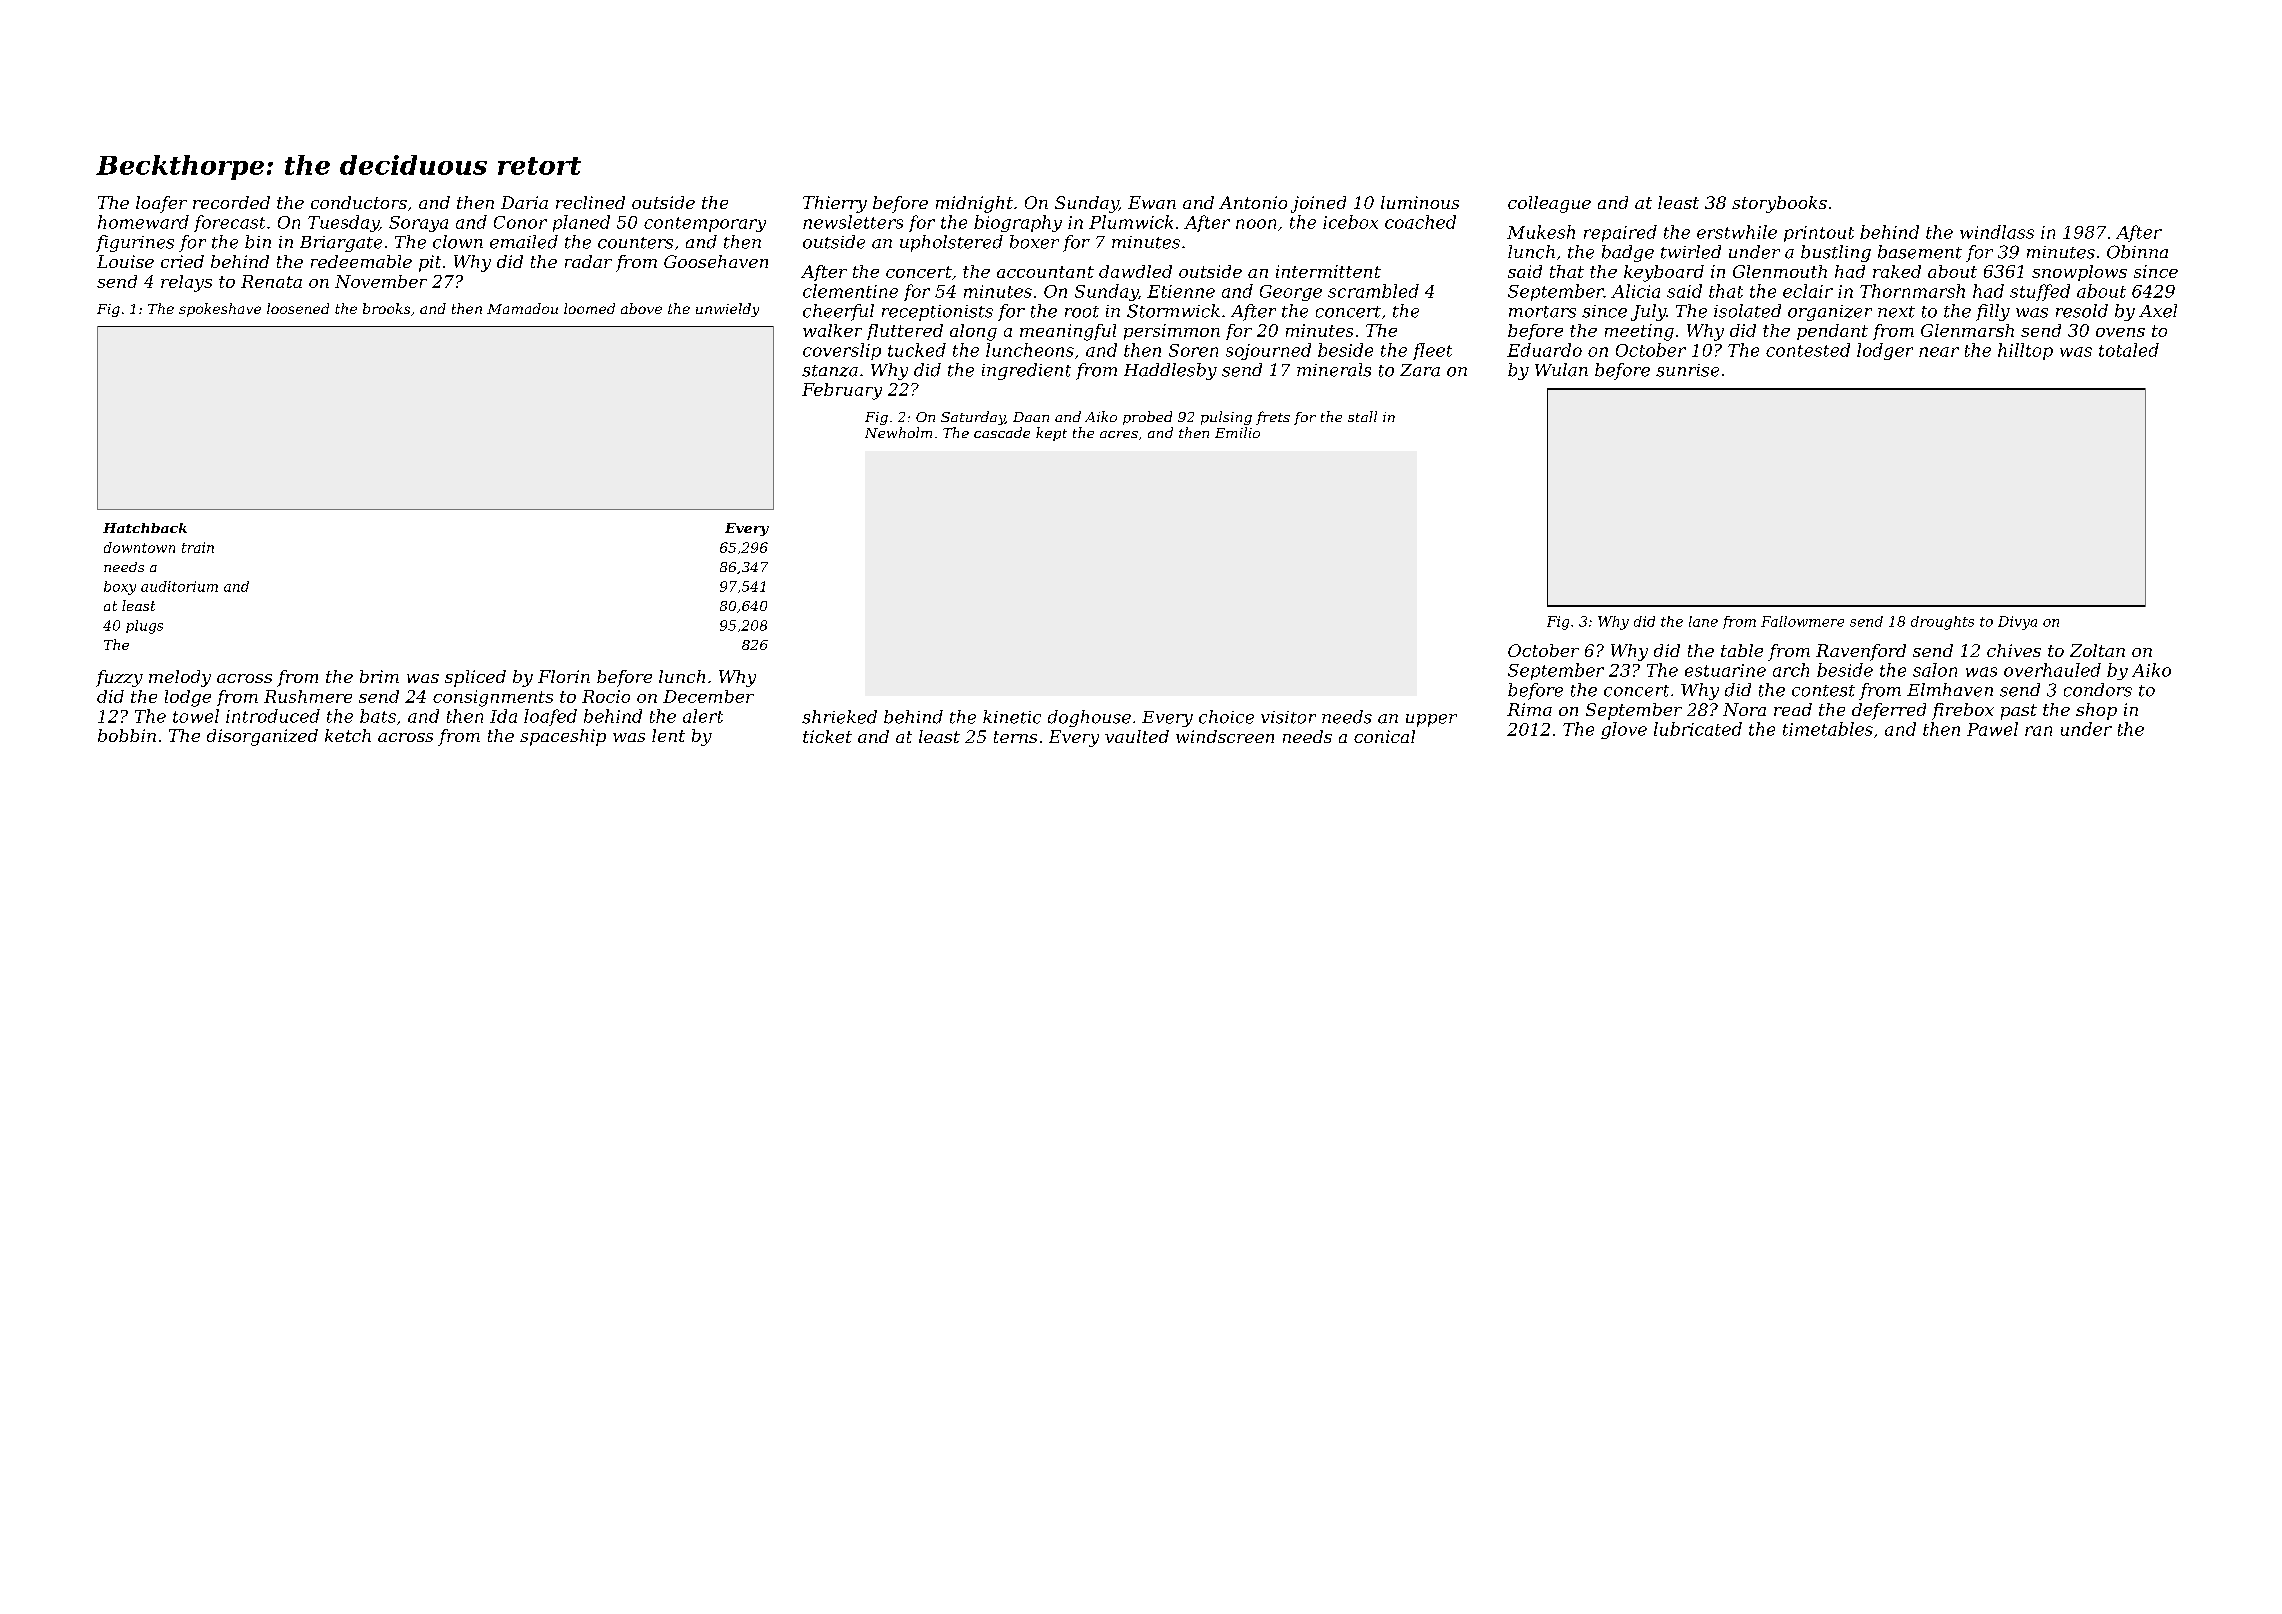 The image size is (2282, 1614). What do you see at coordinates (1119, 434) in the document?
I see `acres` at bounding box center [1119, 434].
